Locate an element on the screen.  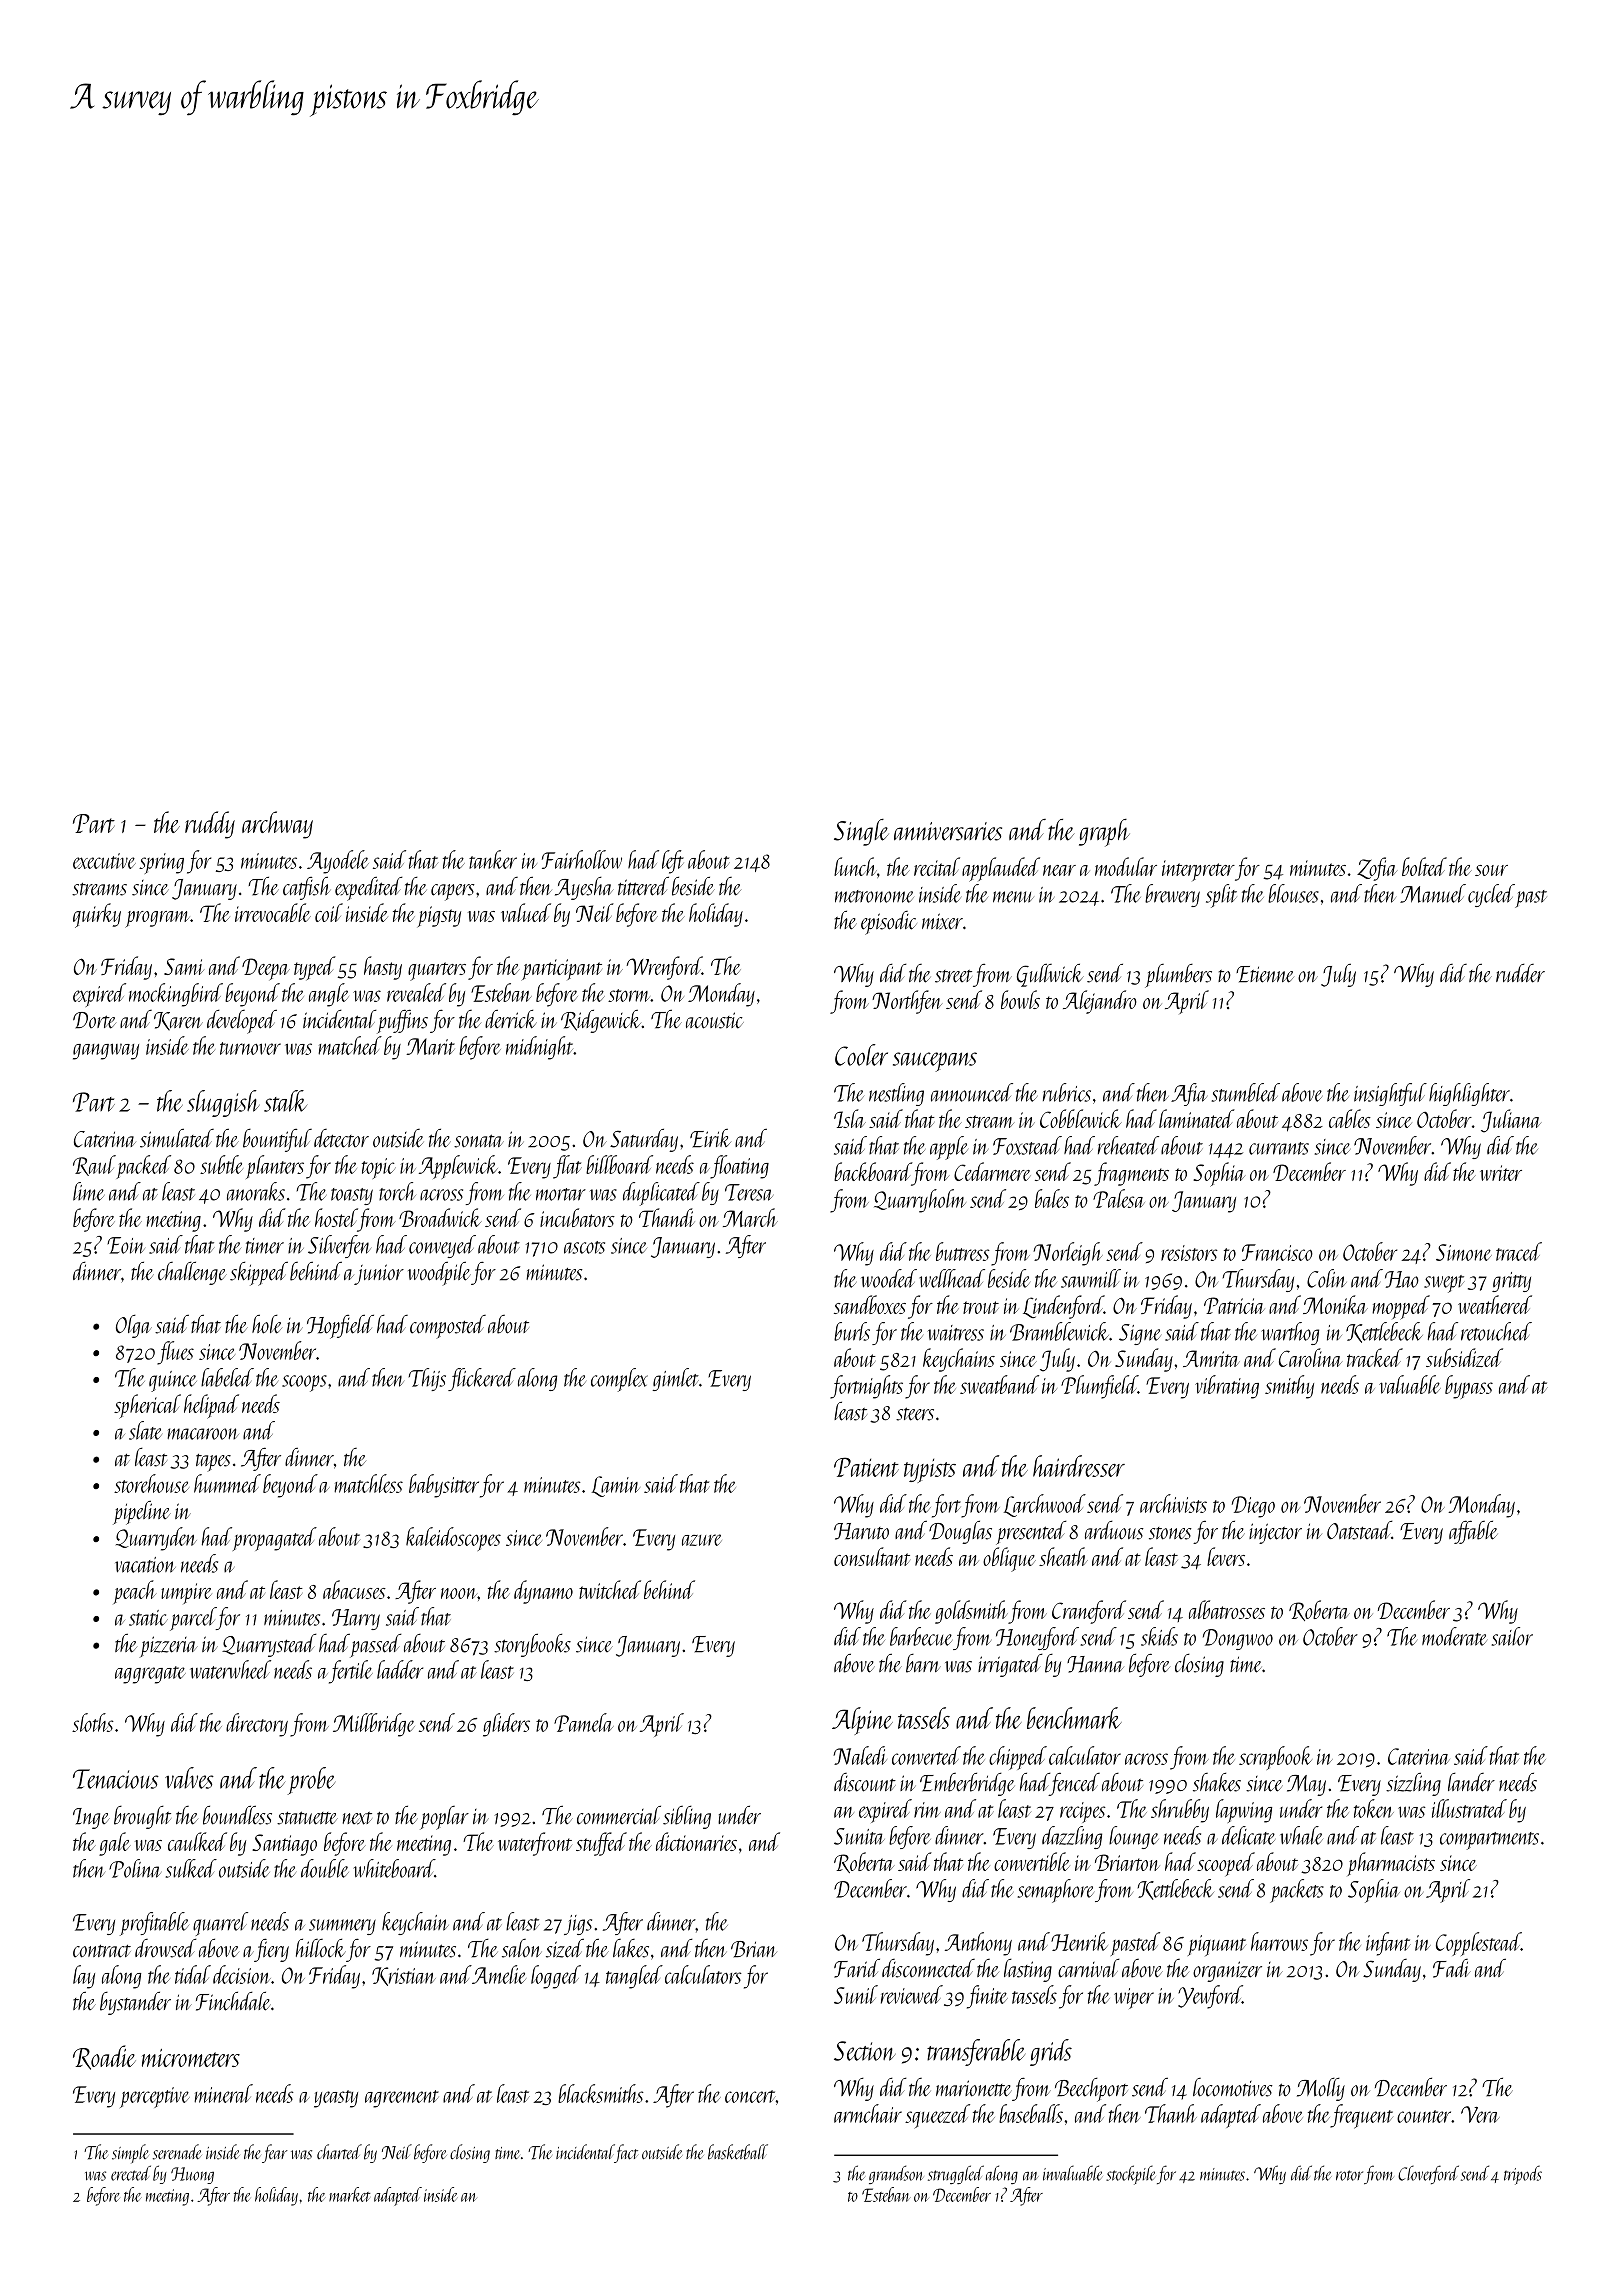
irrevocable is located at coordinates (273, 912).
